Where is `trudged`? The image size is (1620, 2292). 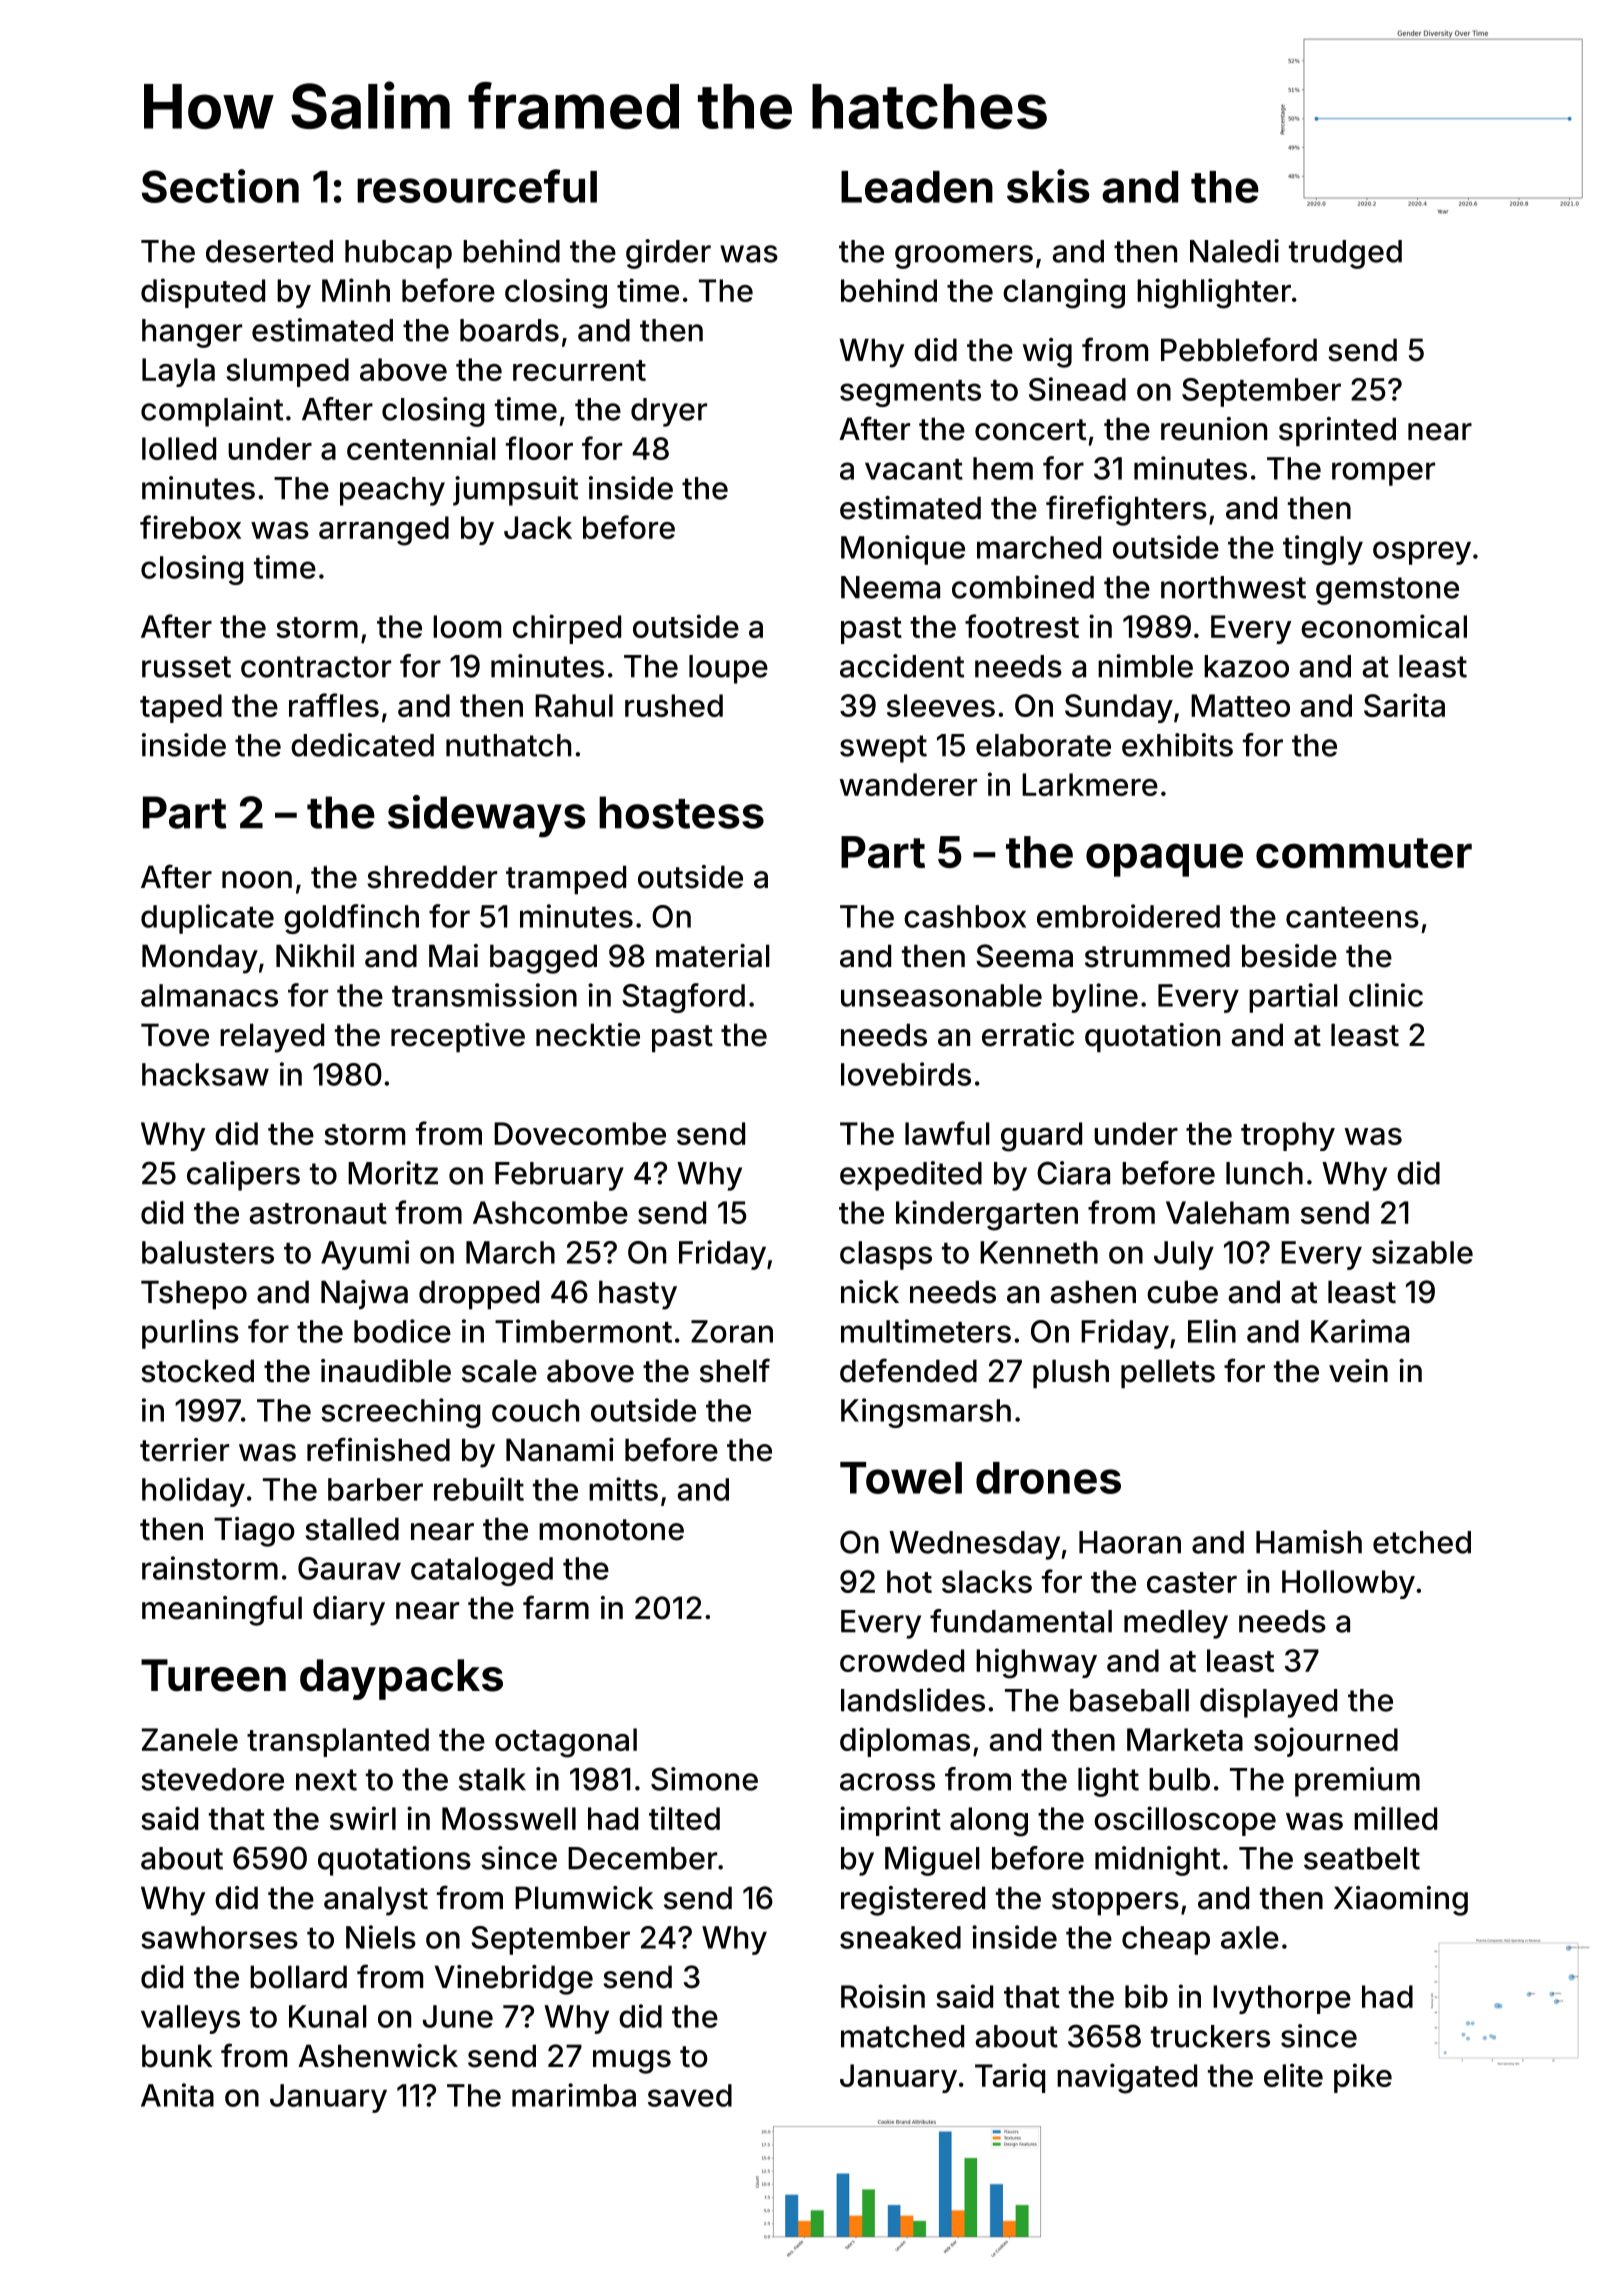
trudged is located at coordinates (1345, 254).
